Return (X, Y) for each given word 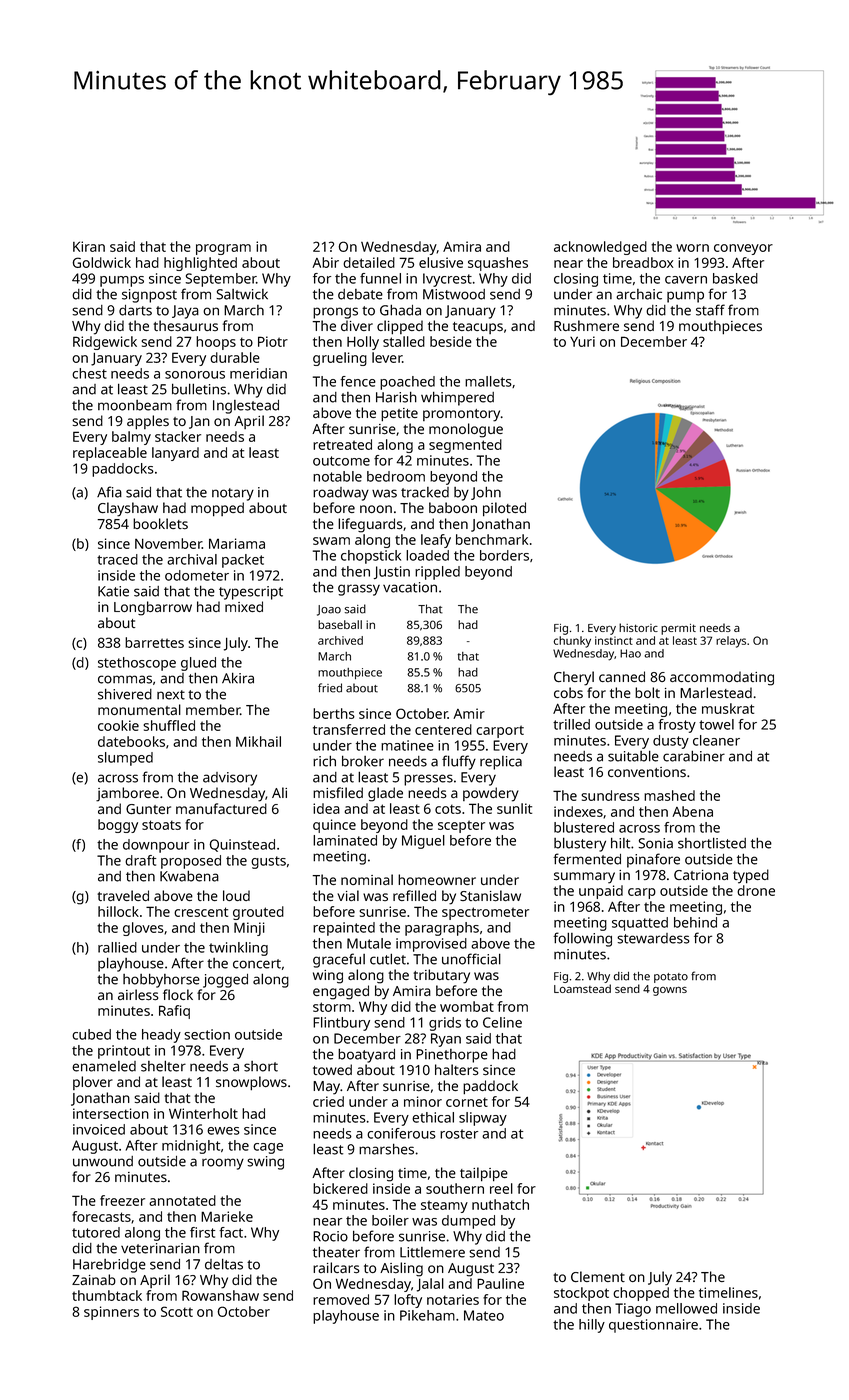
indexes (578, 811)
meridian (258, 373)
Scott (177, 1311)
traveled (123, 895)
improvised (431, 945)
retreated (342, 444)
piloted (504, 509)
